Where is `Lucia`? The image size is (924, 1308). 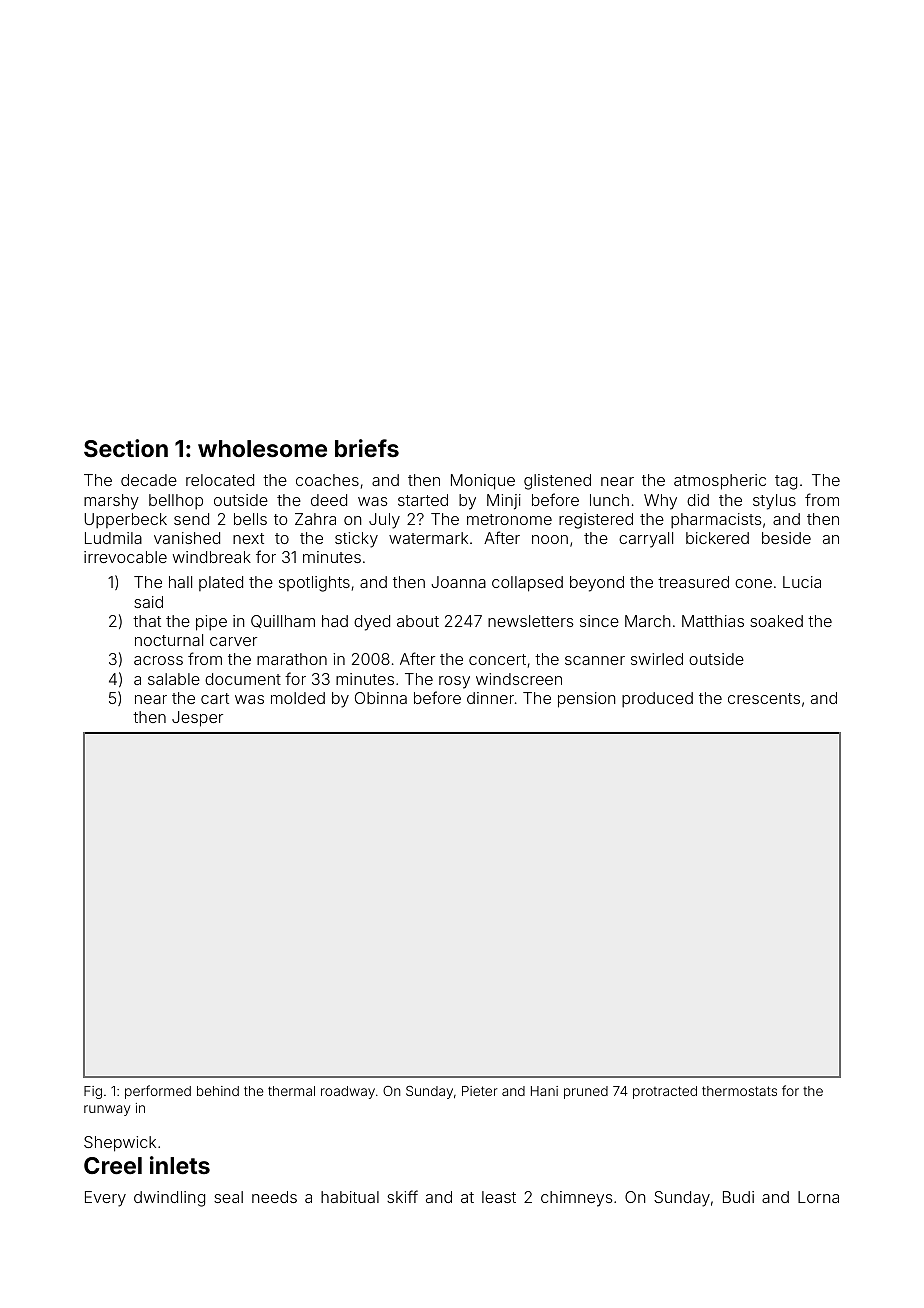
Lucia is located at coordinates (802, 582).
